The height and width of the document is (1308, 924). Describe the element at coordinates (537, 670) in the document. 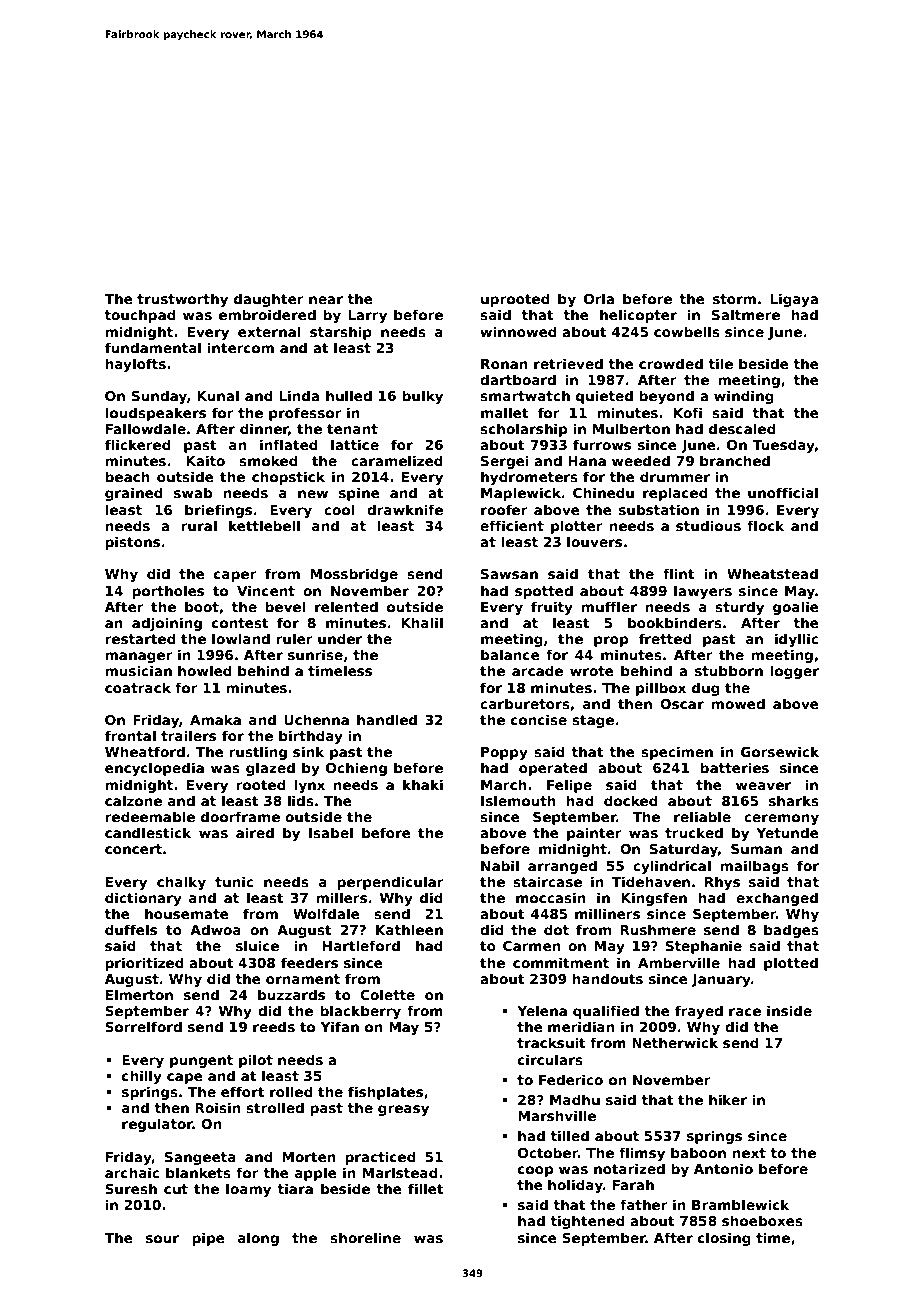

I see `arcade` at that location.
